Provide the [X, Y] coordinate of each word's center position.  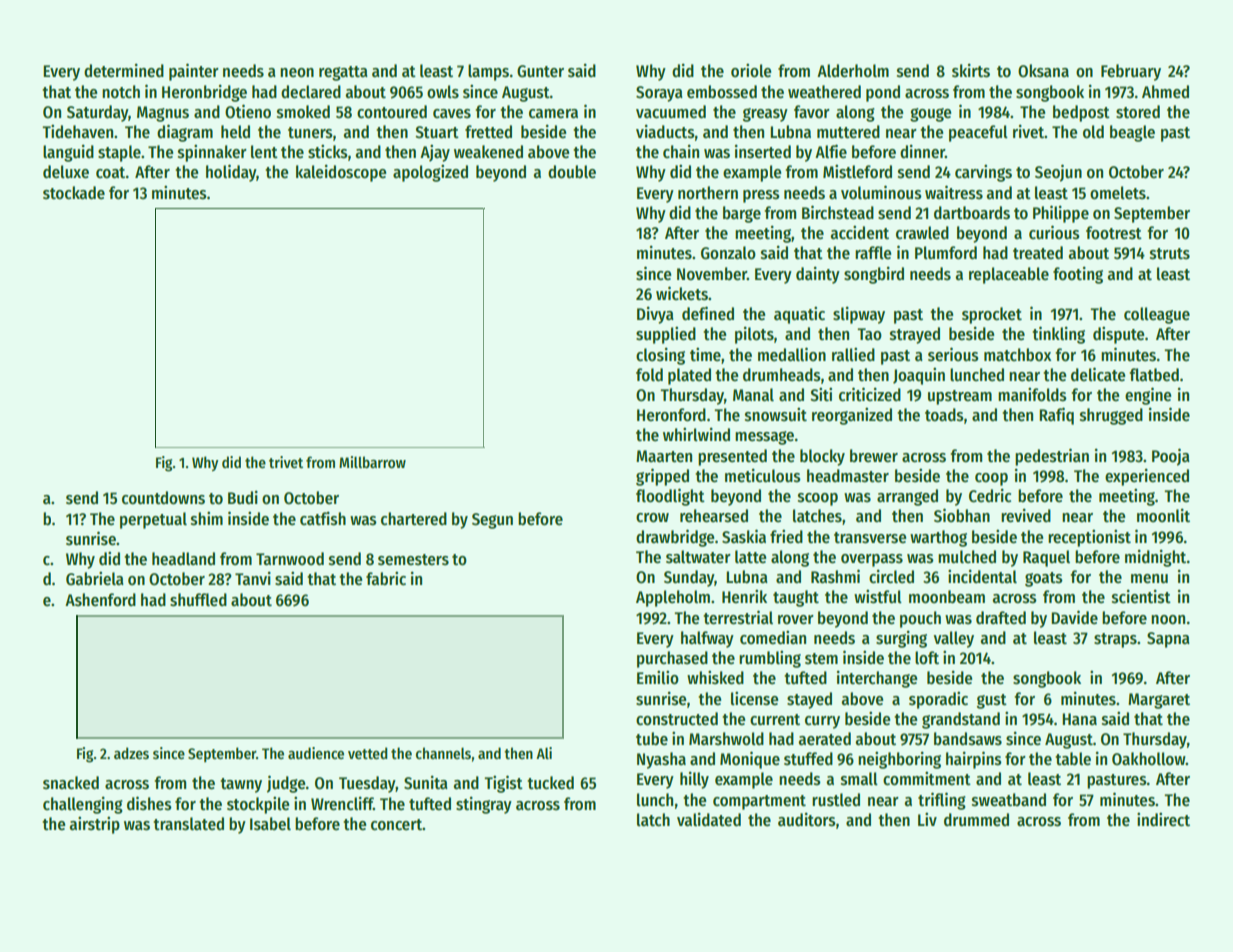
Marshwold [726, 739]
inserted [763, 152]
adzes [131, 753]
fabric [386, 579]
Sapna [1168, 640]
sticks [328, 152]
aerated [824, 739]
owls [443, 92]
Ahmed [1165, 92]
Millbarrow [372, 462]
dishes [149, 803]
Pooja [1171, 457]
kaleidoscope [341, 173]
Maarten [664, 456]
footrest [1114, 233]
